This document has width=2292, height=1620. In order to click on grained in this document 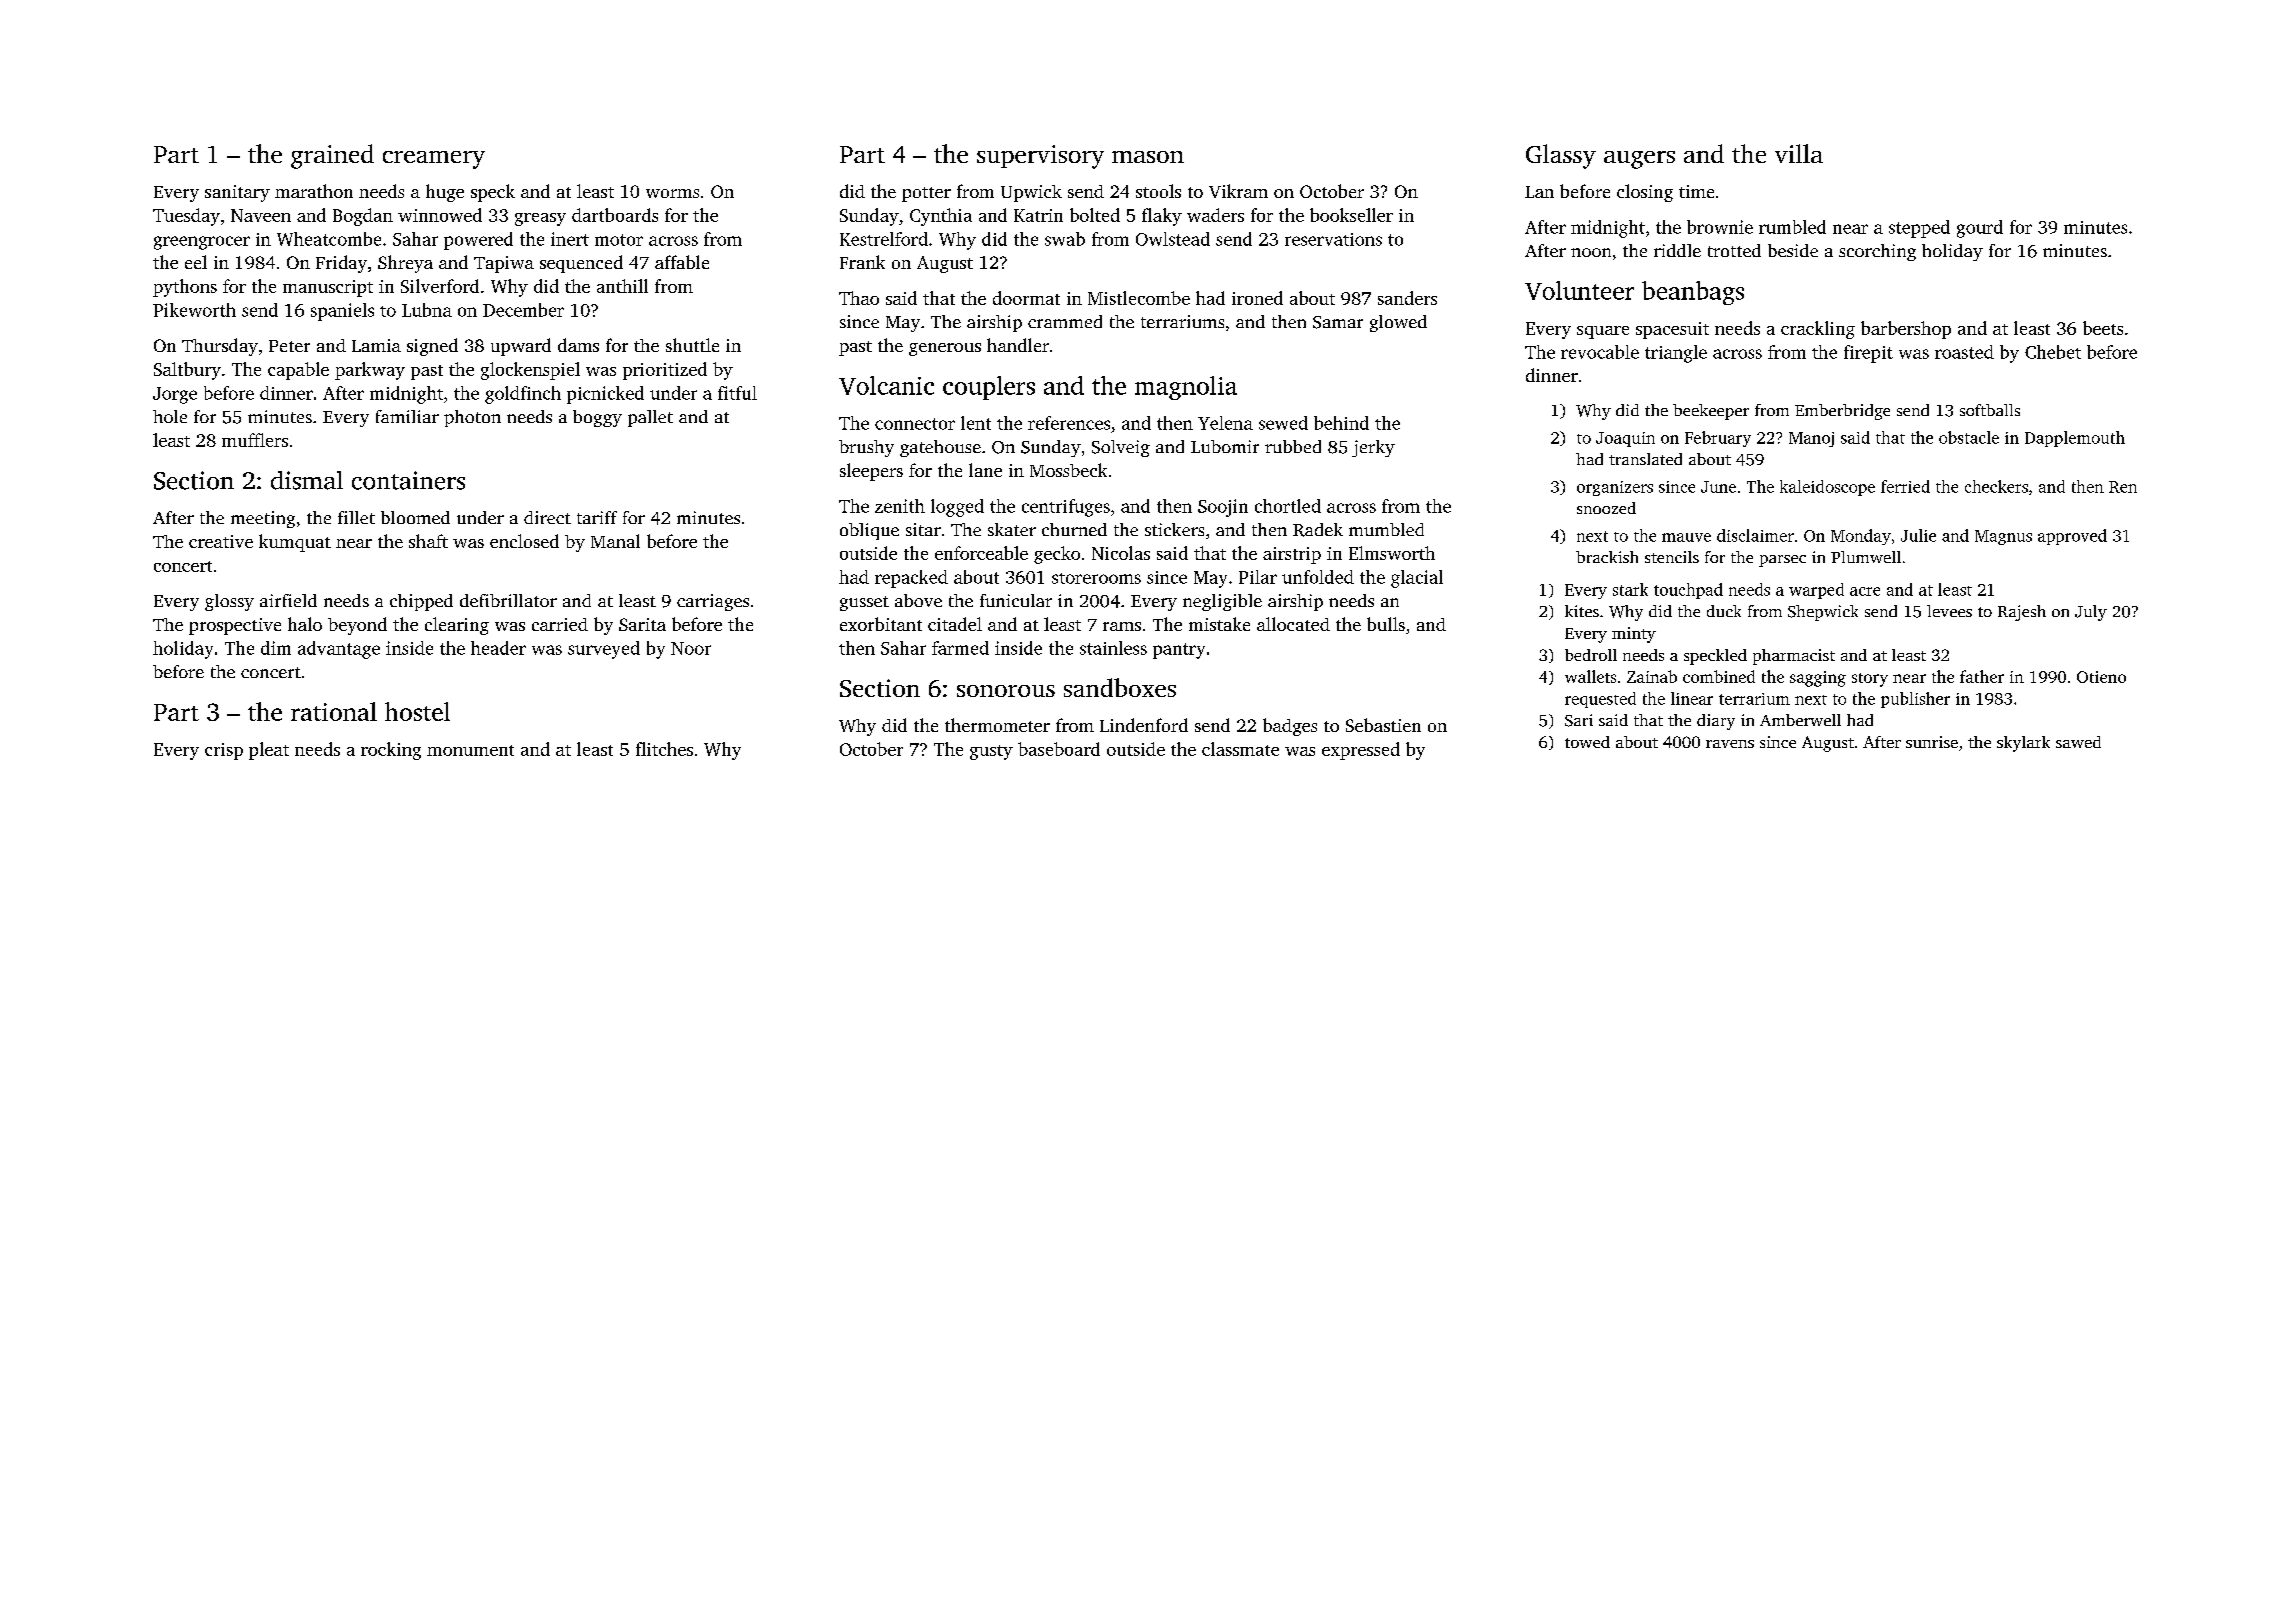, I will do `click(332, 156)`.
